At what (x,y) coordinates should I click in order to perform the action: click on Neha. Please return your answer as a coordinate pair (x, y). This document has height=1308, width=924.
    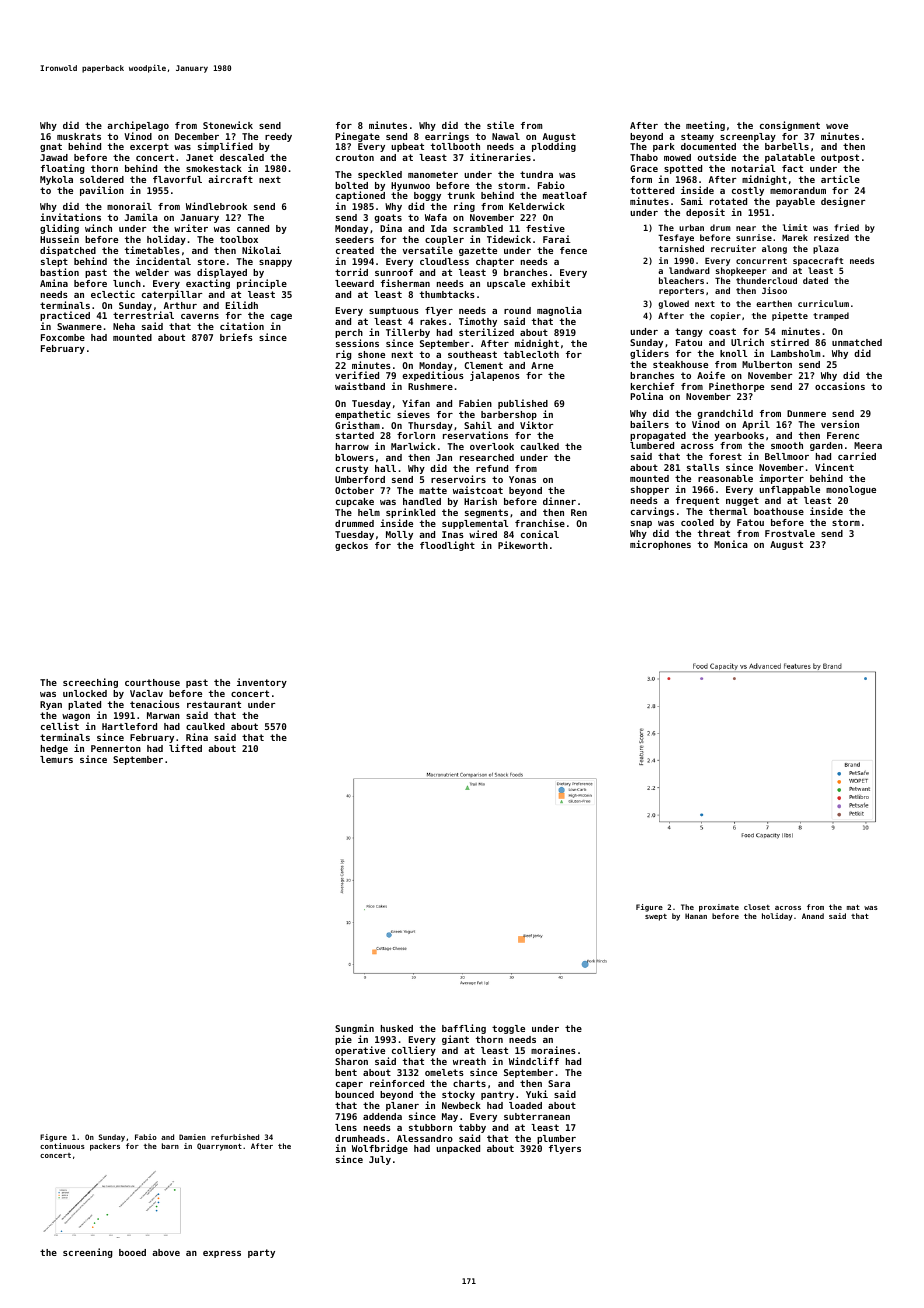
    Looking at the image, I should click on (124, 326).
